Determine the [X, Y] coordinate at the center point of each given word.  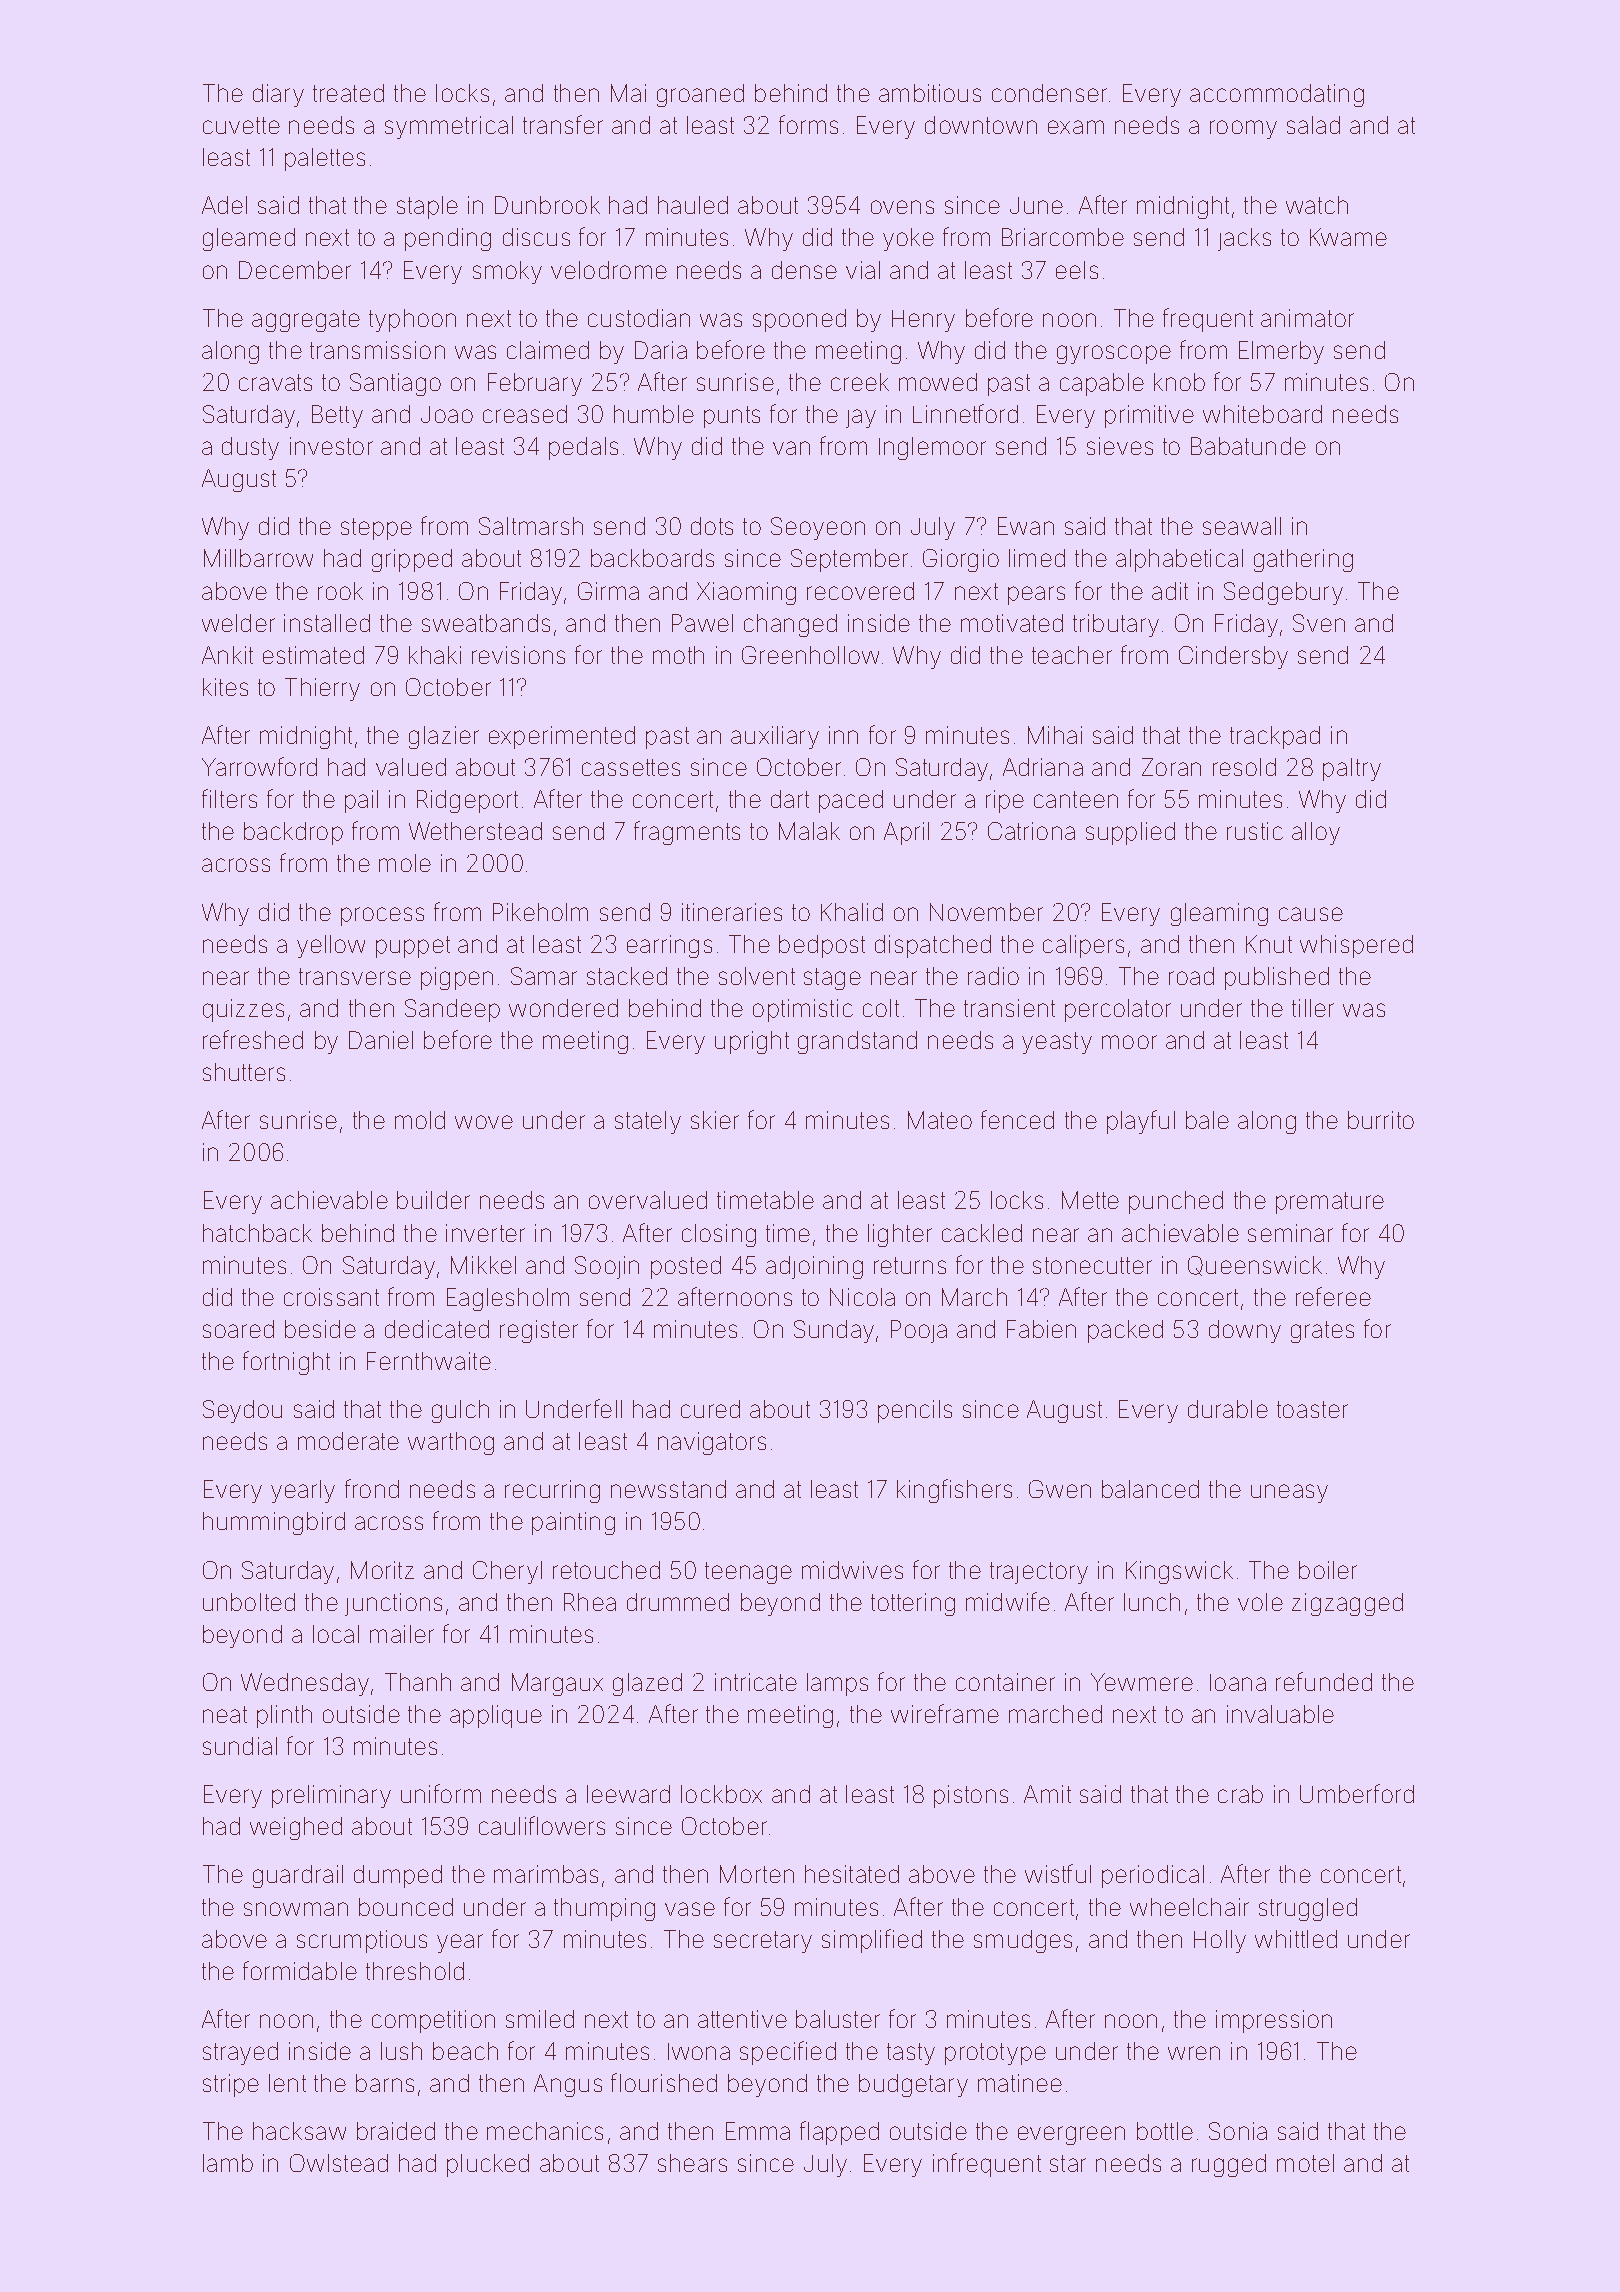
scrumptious [362, 1941]
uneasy [1289, 1493]
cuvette [241, 125]
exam [1076, 127]
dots [712, 526]
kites [225, 687]
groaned [700, 95]
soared [238, 1329]
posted [686, 1267]
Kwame [1348, 237]
